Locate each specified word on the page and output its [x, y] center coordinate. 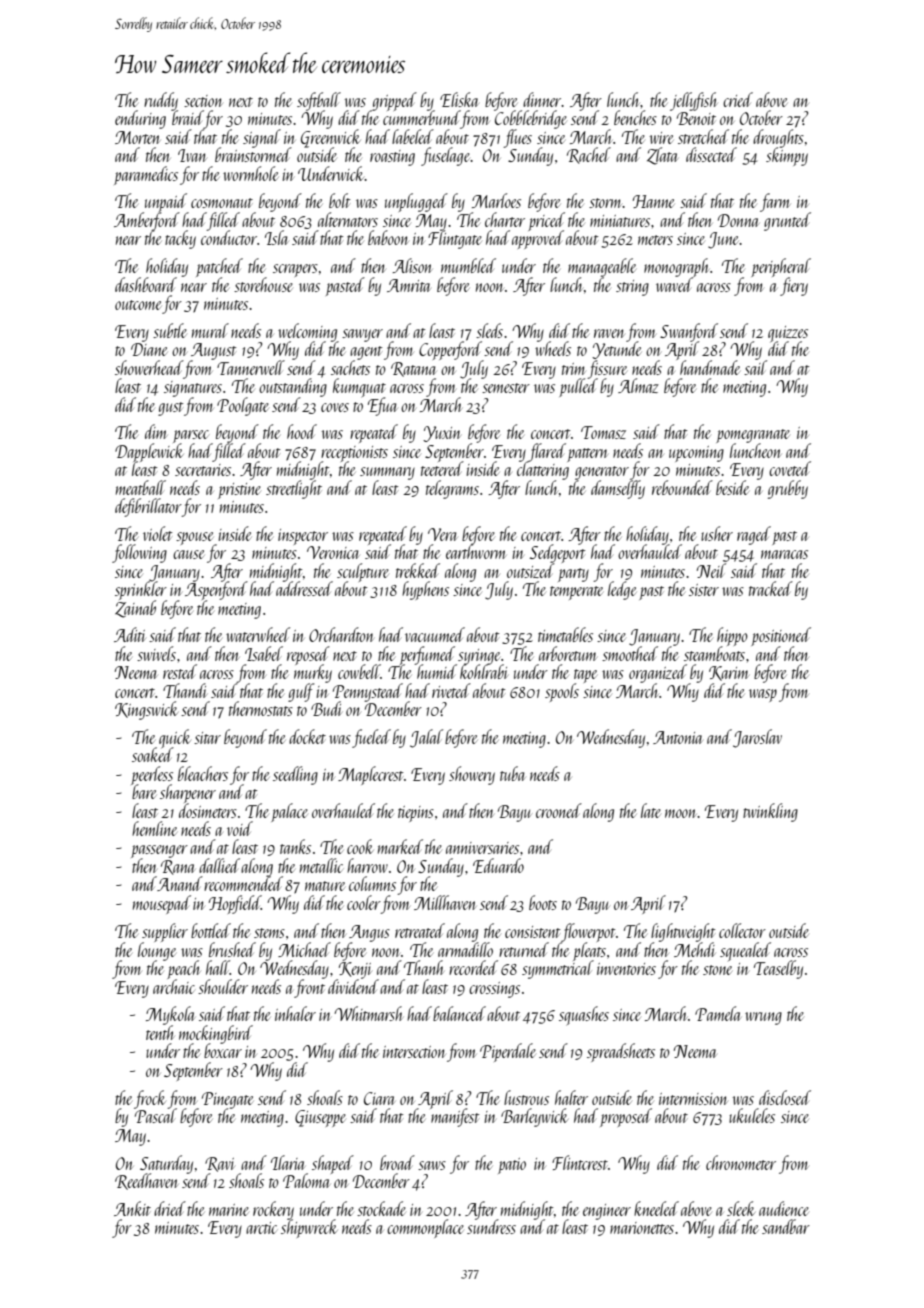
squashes [584, 1016]
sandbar [786, 1226]
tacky [180, 239]
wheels [553, 348]
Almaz [638, 385]
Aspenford [216, 590]
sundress [491, 1227]
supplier [165, 932]
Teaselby [778, 969]
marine [229, 1210]
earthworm [476, 552]
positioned [781, 636]
